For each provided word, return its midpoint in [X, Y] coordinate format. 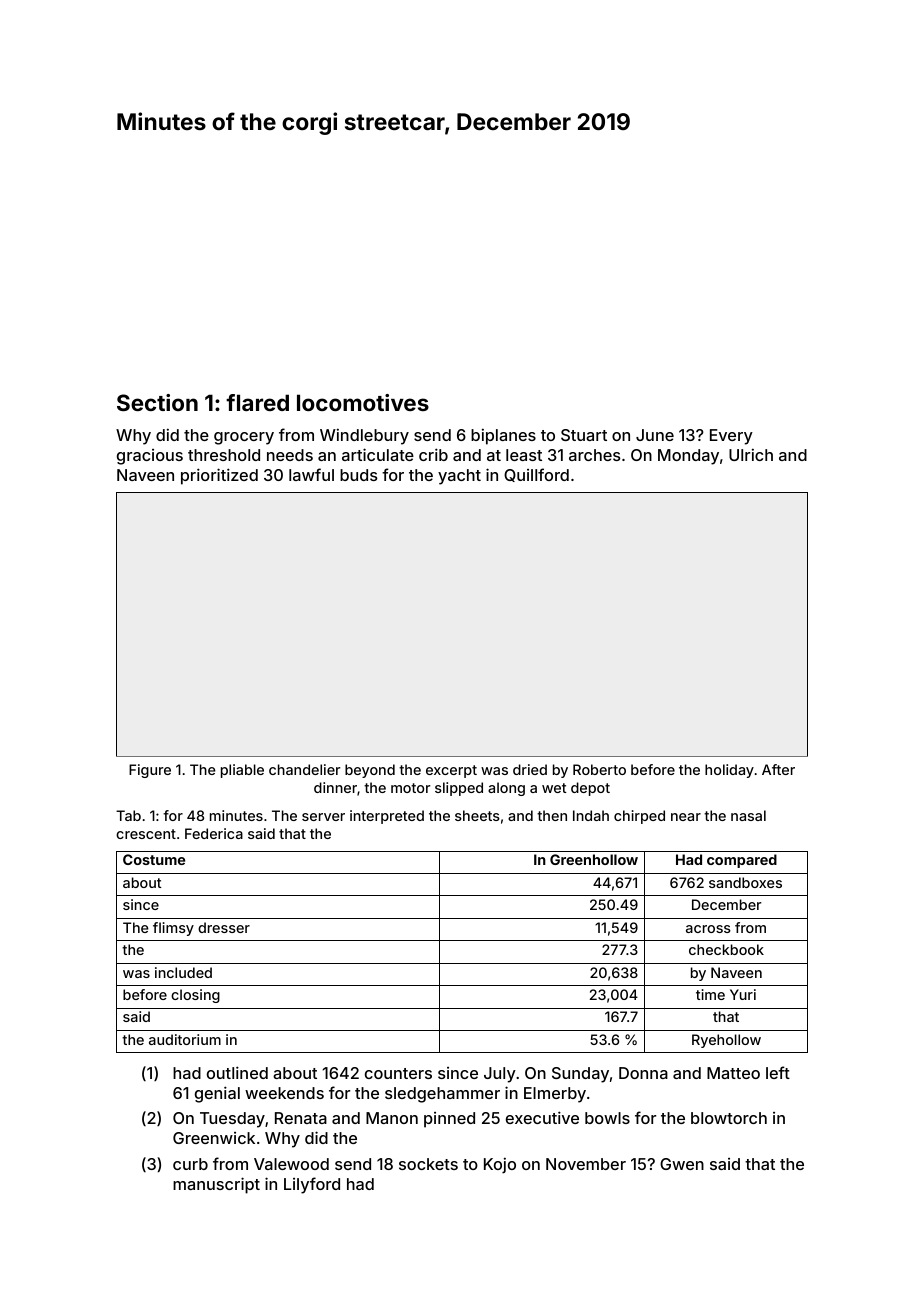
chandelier [304, 769]
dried [530, 769]
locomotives [363, 402]
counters [398, 1073]
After [778, 769]
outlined [237, 1072]
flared [257, 402]
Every [731, 437]
